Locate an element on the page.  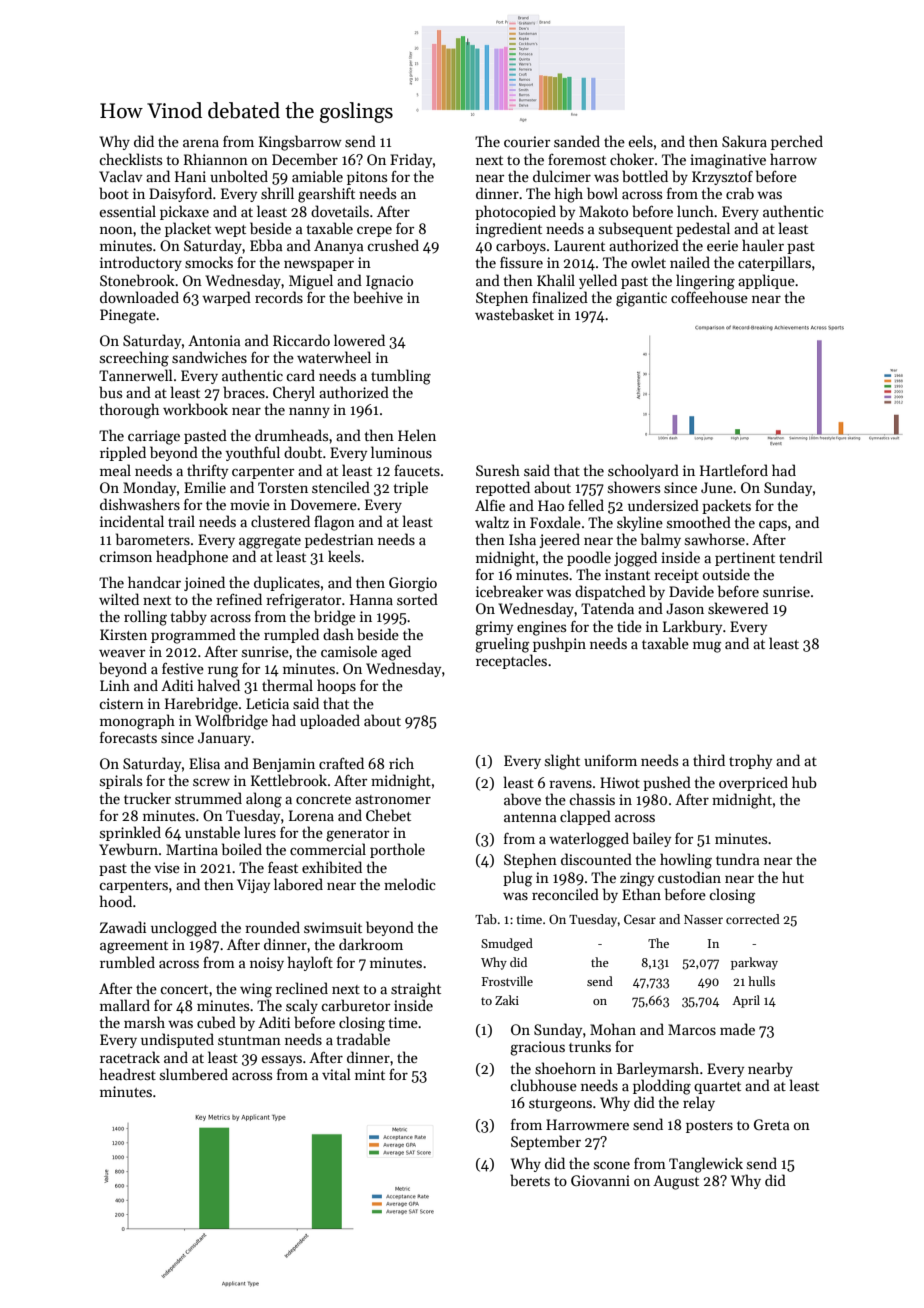
mallard is located at coordinates (125, 1005).
